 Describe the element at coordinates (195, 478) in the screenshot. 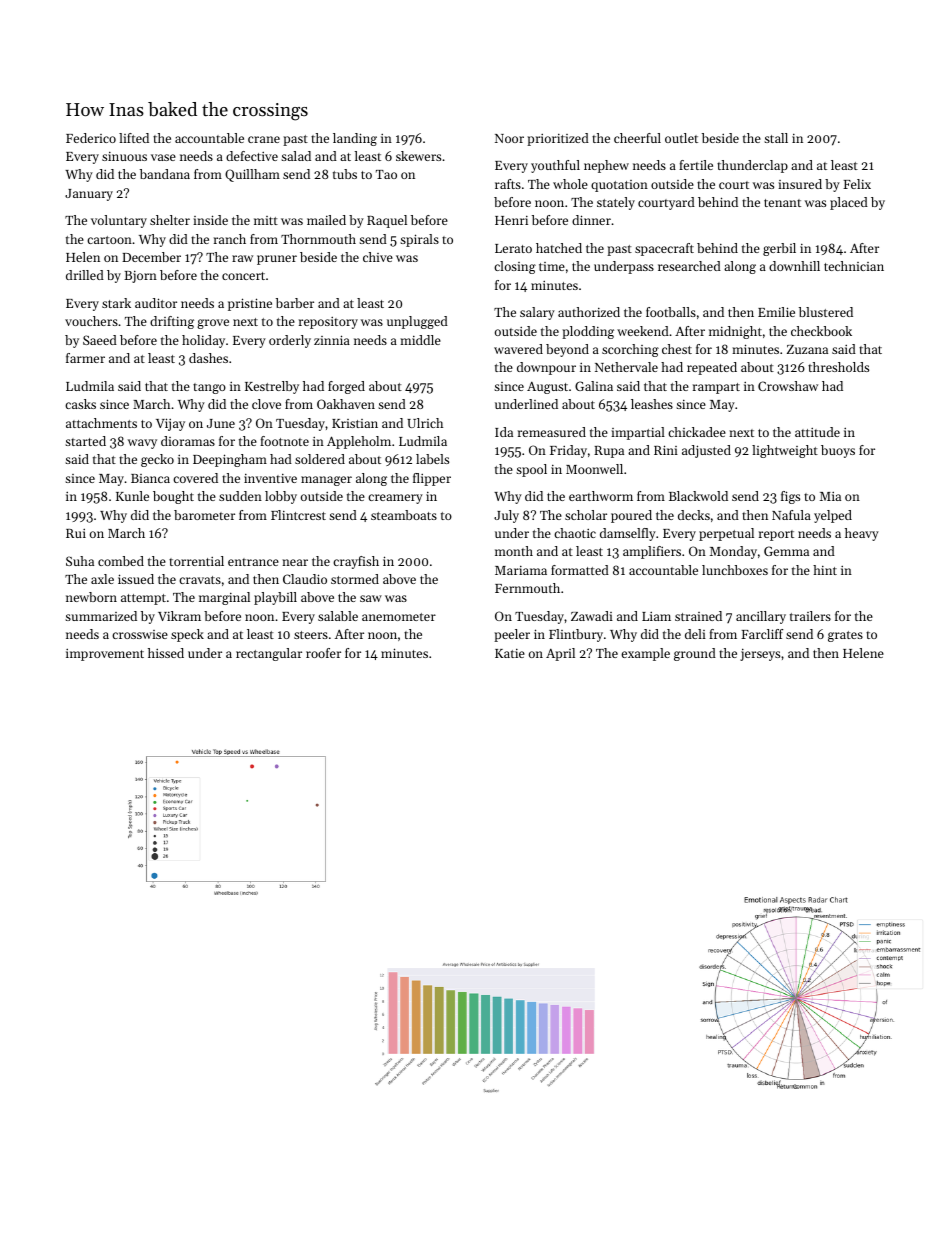

I see `covered` at that location.
